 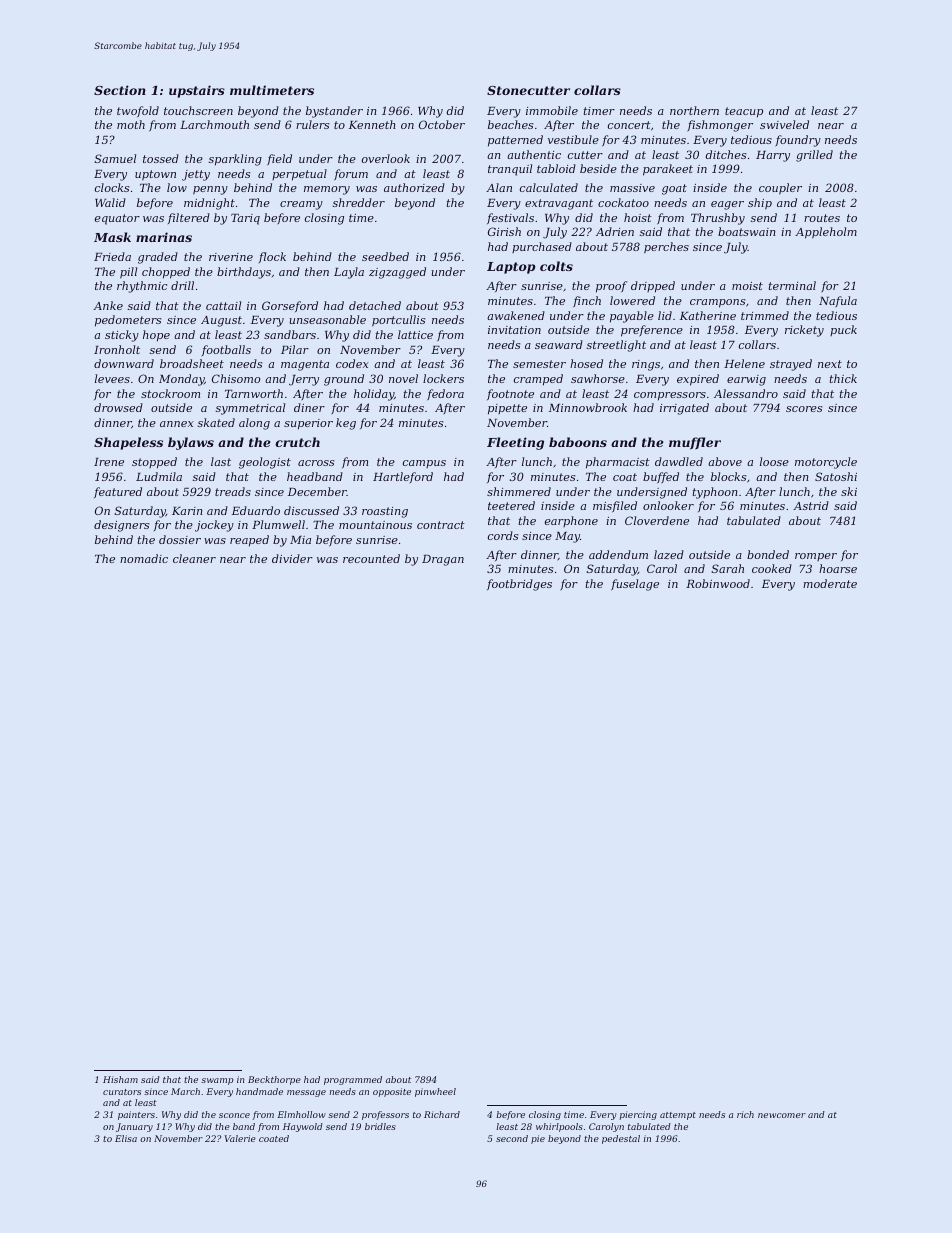 I want to click on Kenneth, so click(x=372, y=124).
